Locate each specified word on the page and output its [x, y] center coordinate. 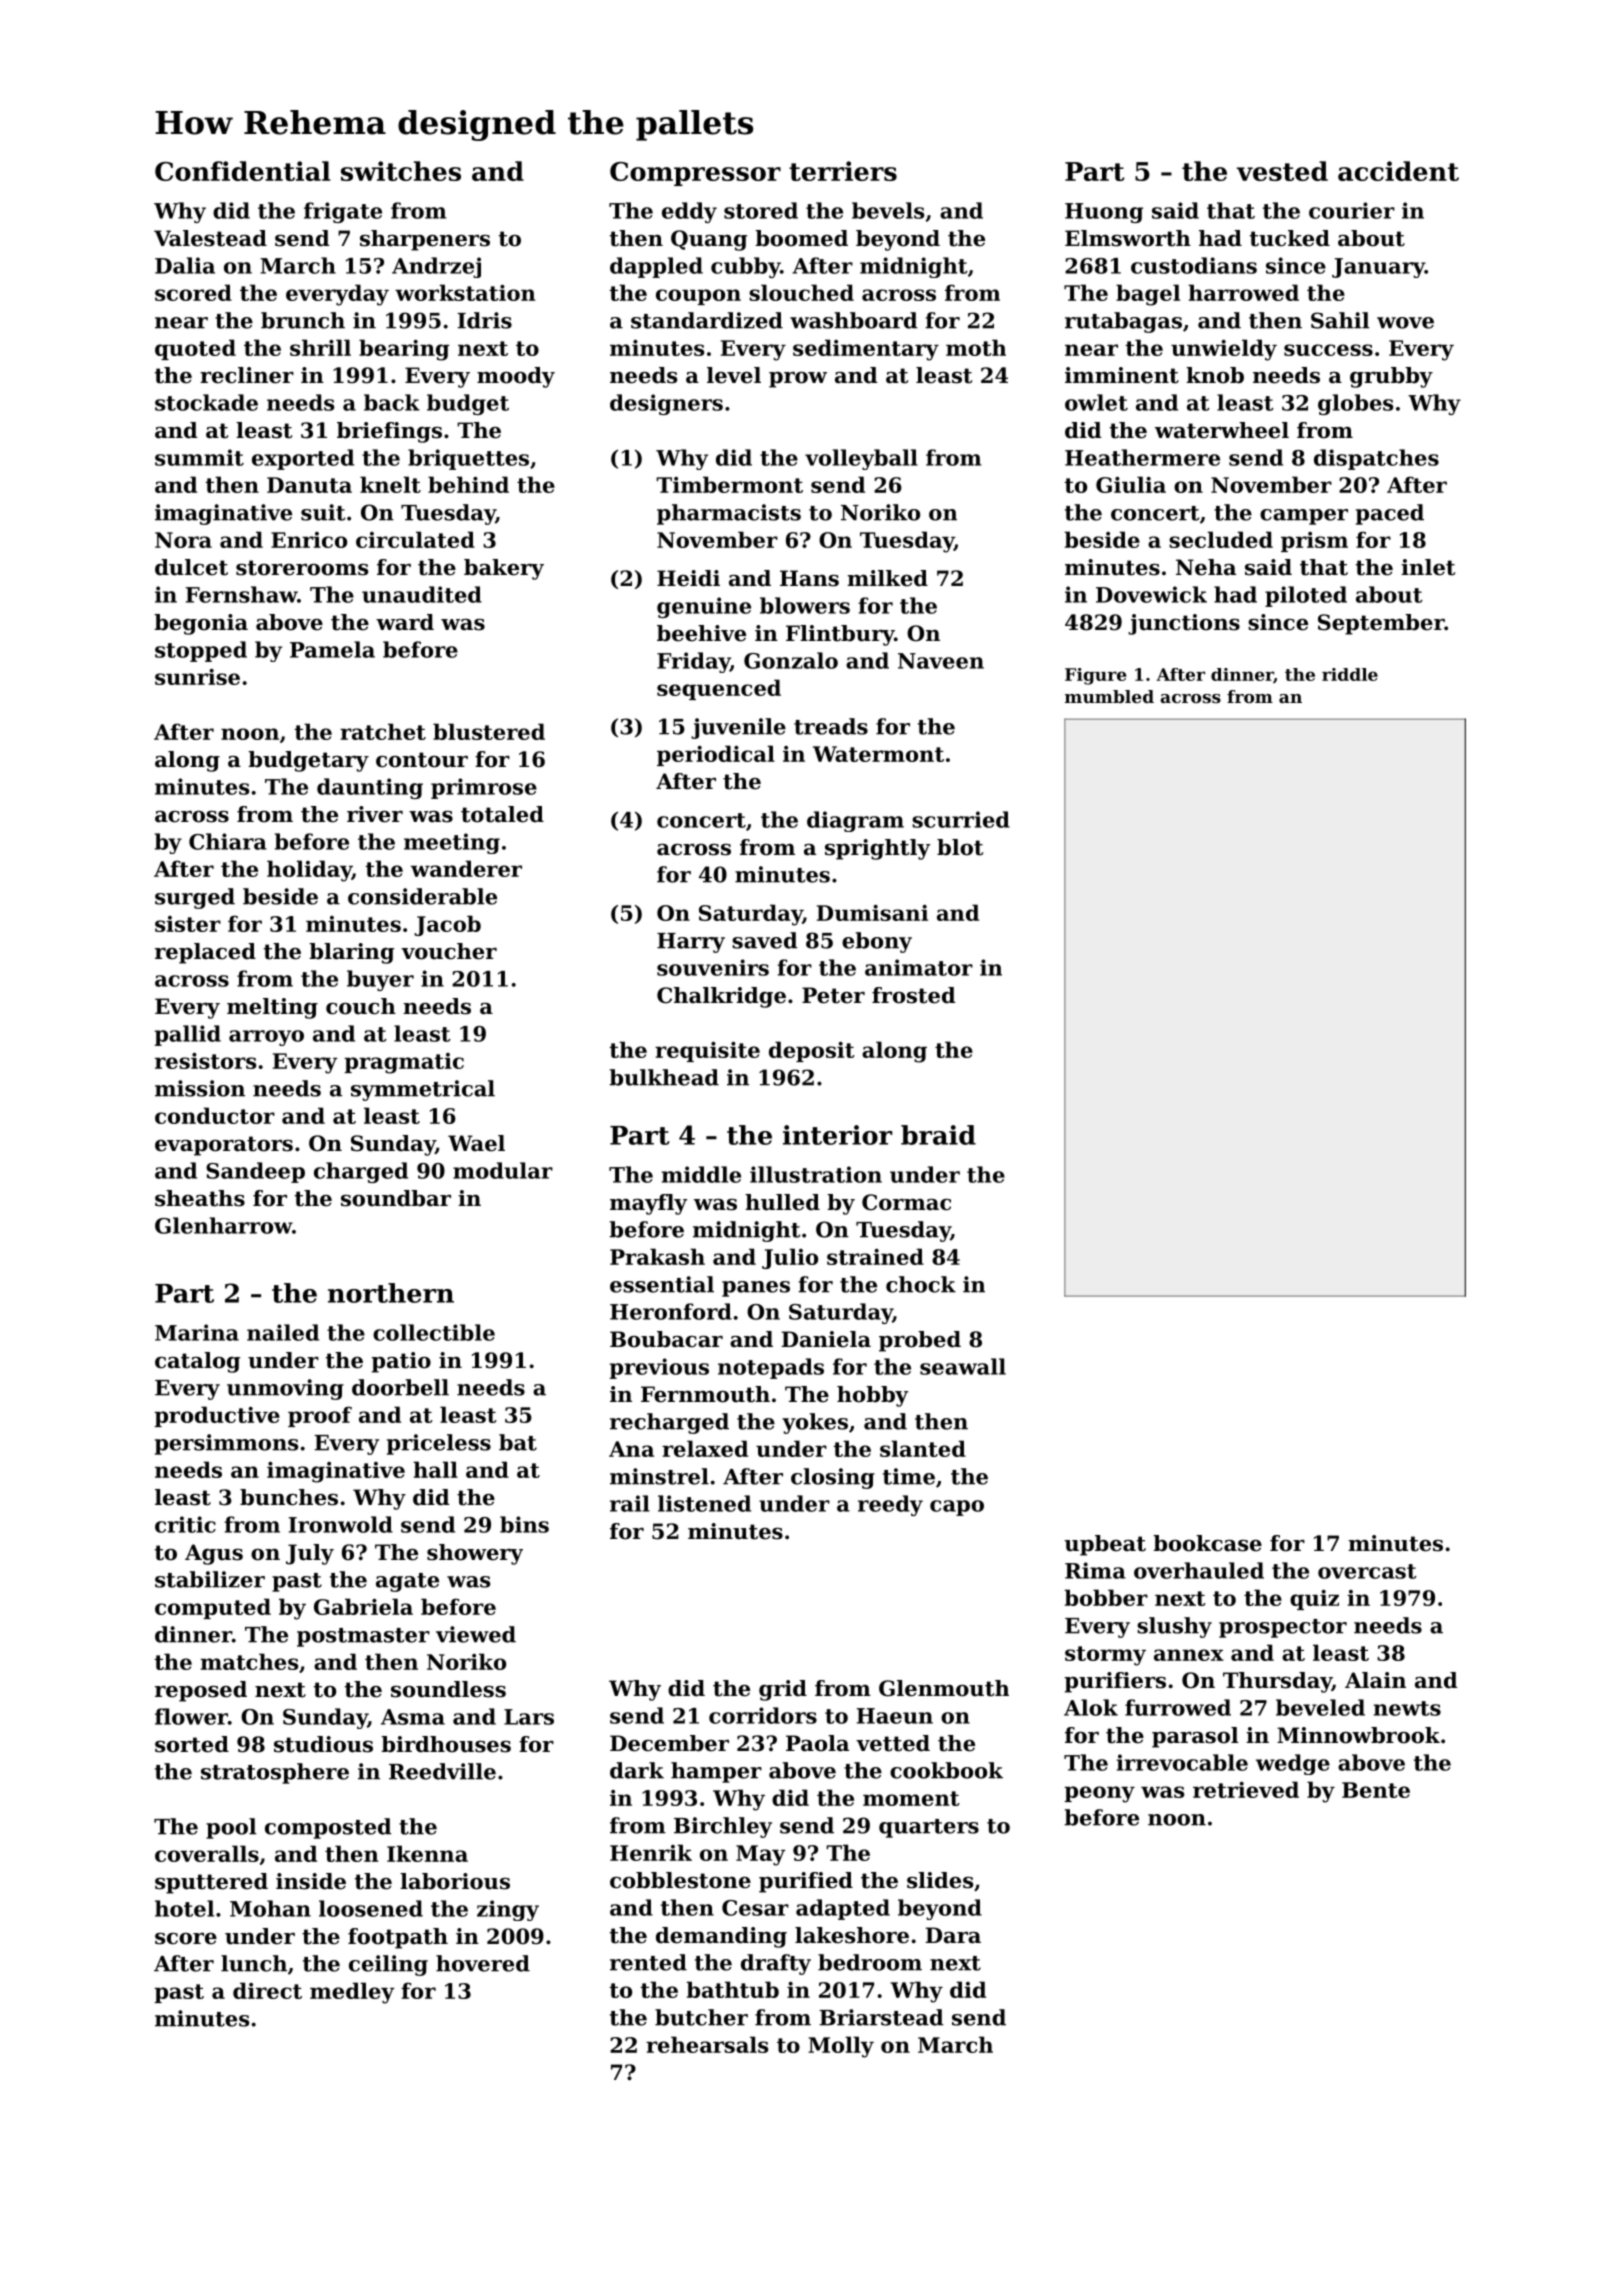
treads [831, 726]
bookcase [1207, 1543]
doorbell [400, 1387]
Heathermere [1142, 457]
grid [783, 1690]
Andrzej [436, 267]
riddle [1350, 674]
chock [921, 1284]
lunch [254, 1963]
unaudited [422, 594]
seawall [963, 1366]
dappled [656, 267]
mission [200, 1088]
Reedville [442, 1771]
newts [1407, 1708]
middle [701, 1174]
